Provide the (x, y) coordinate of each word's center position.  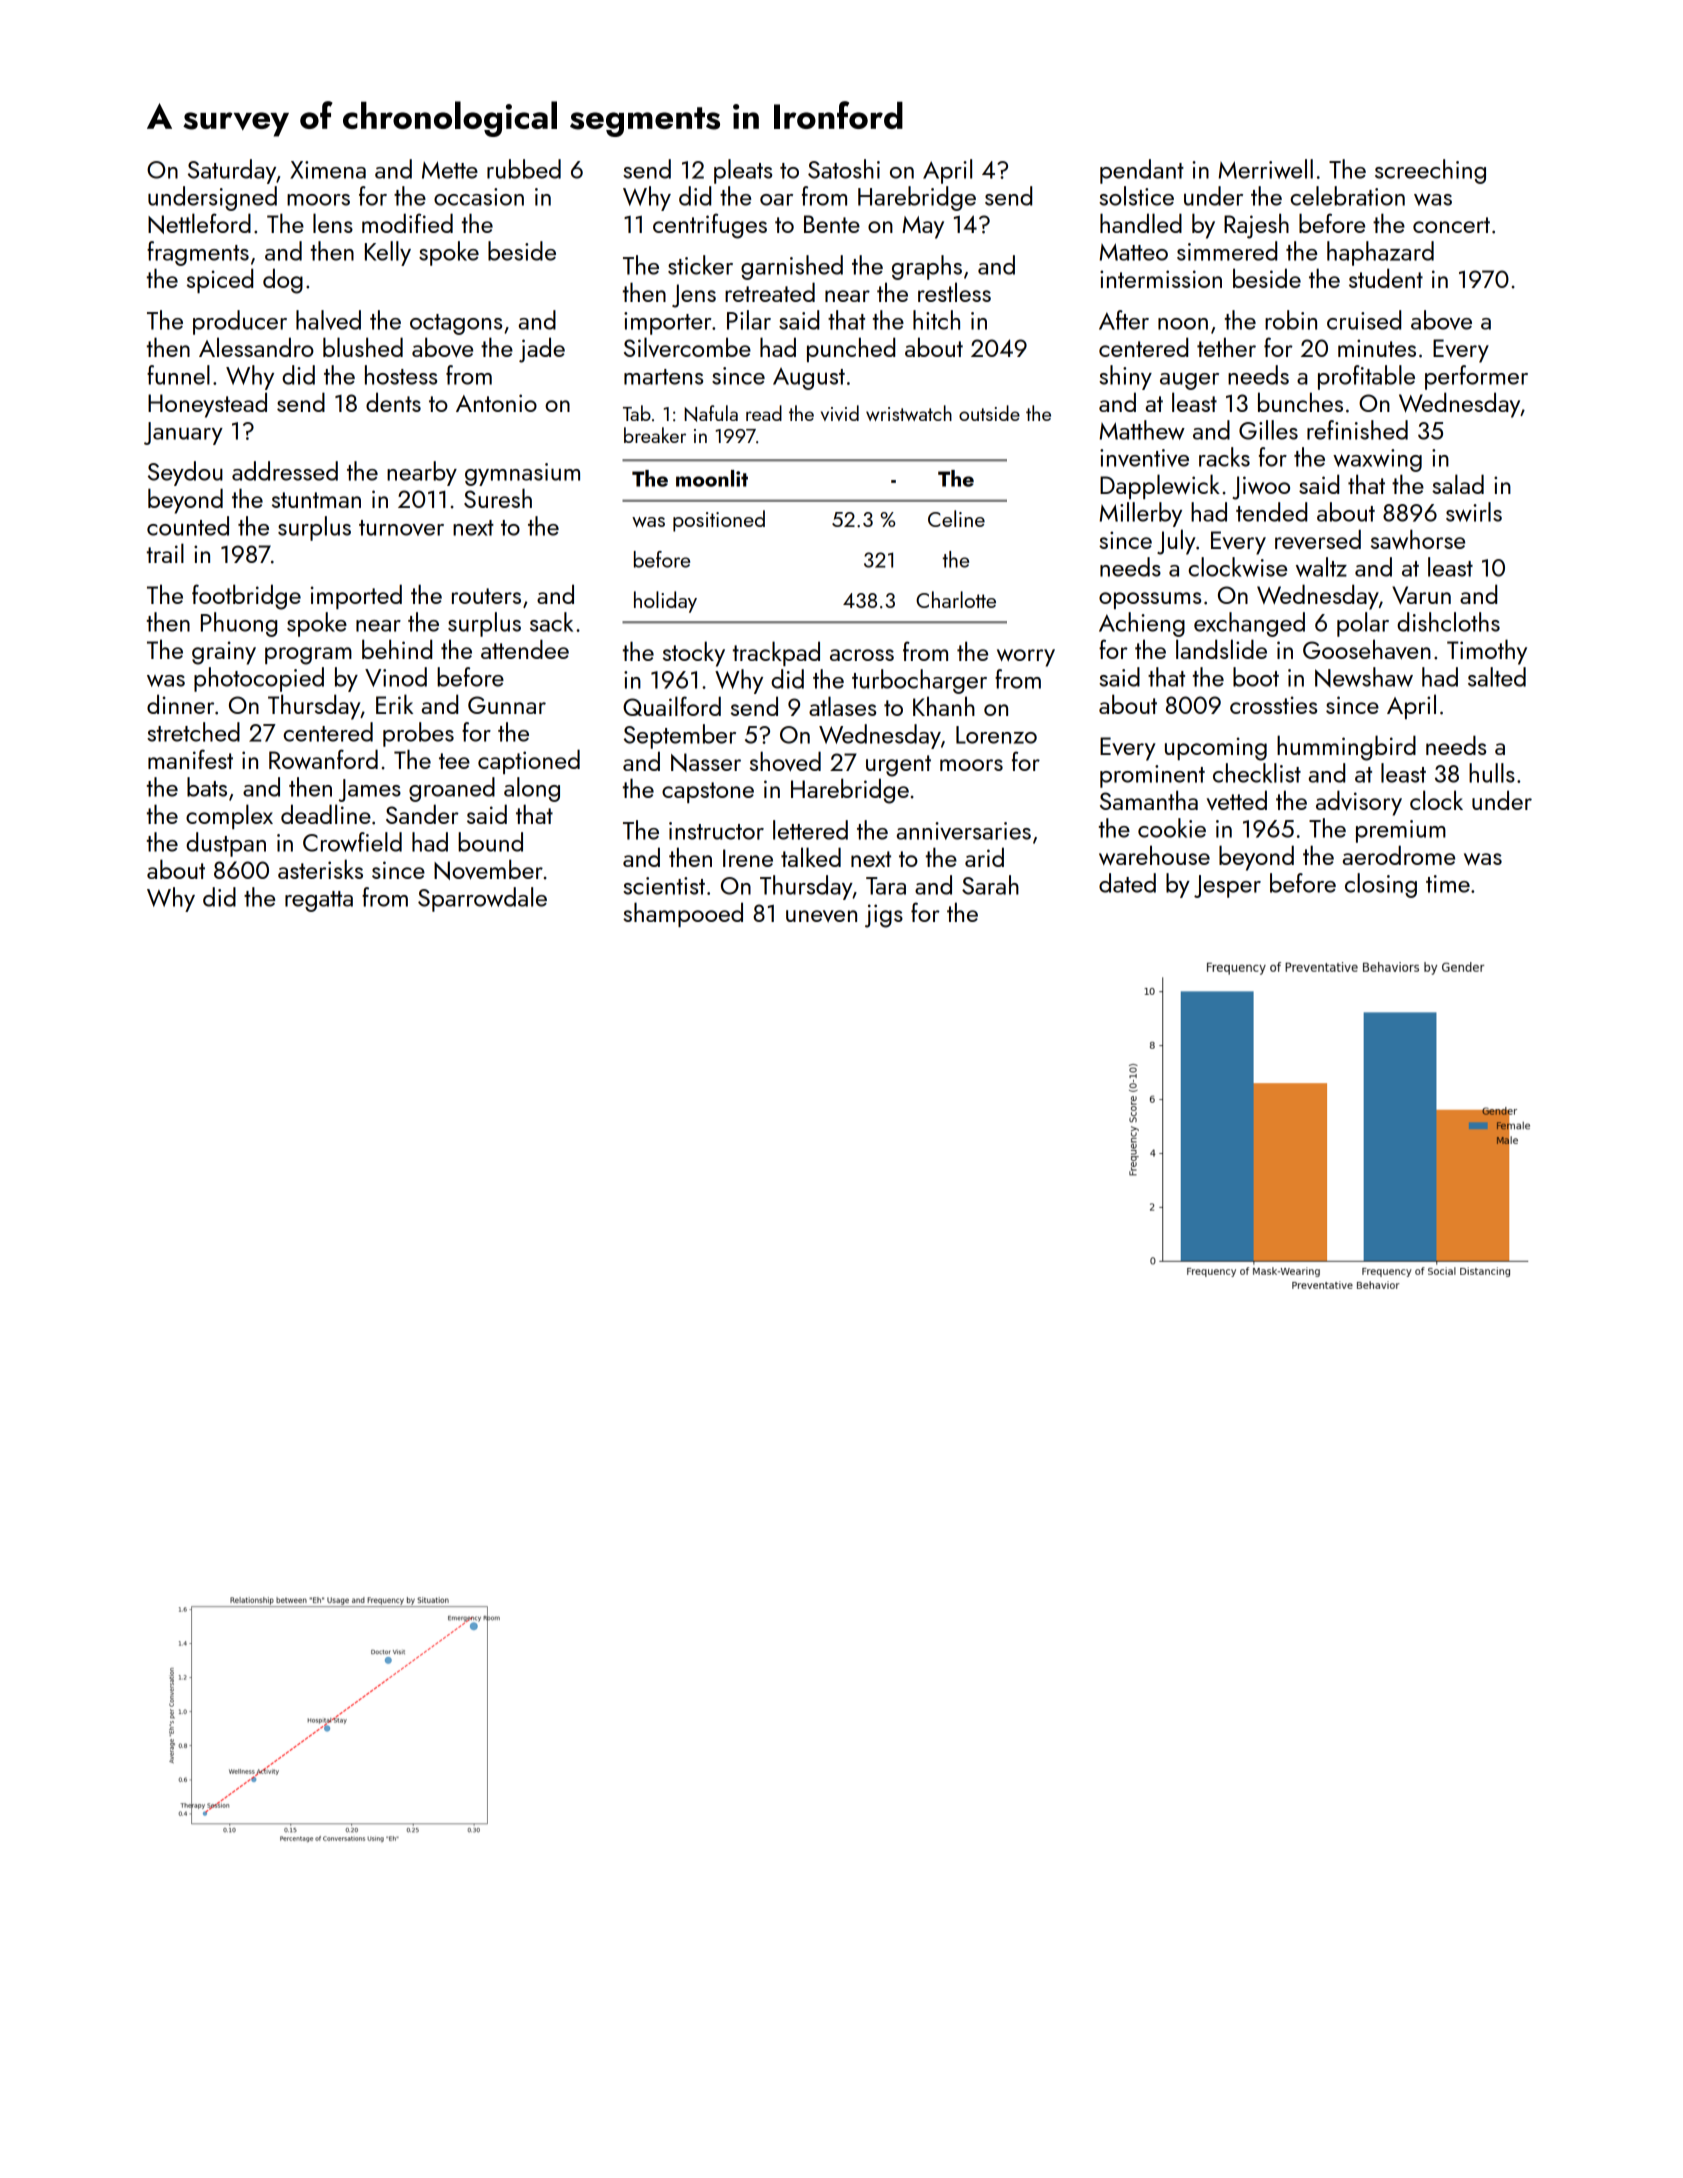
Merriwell (1266, 169)
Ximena (328, 170)
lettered (810, 830)
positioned (719, 521)
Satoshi (844, 169)
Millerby (1141, 514)
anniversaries (964, 831)
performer (1476, 377)
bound (490, 842)
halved (328, 320)
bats (207, 787)
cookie (1172, 828)
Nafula (711, 413)
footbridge (246, 597)
